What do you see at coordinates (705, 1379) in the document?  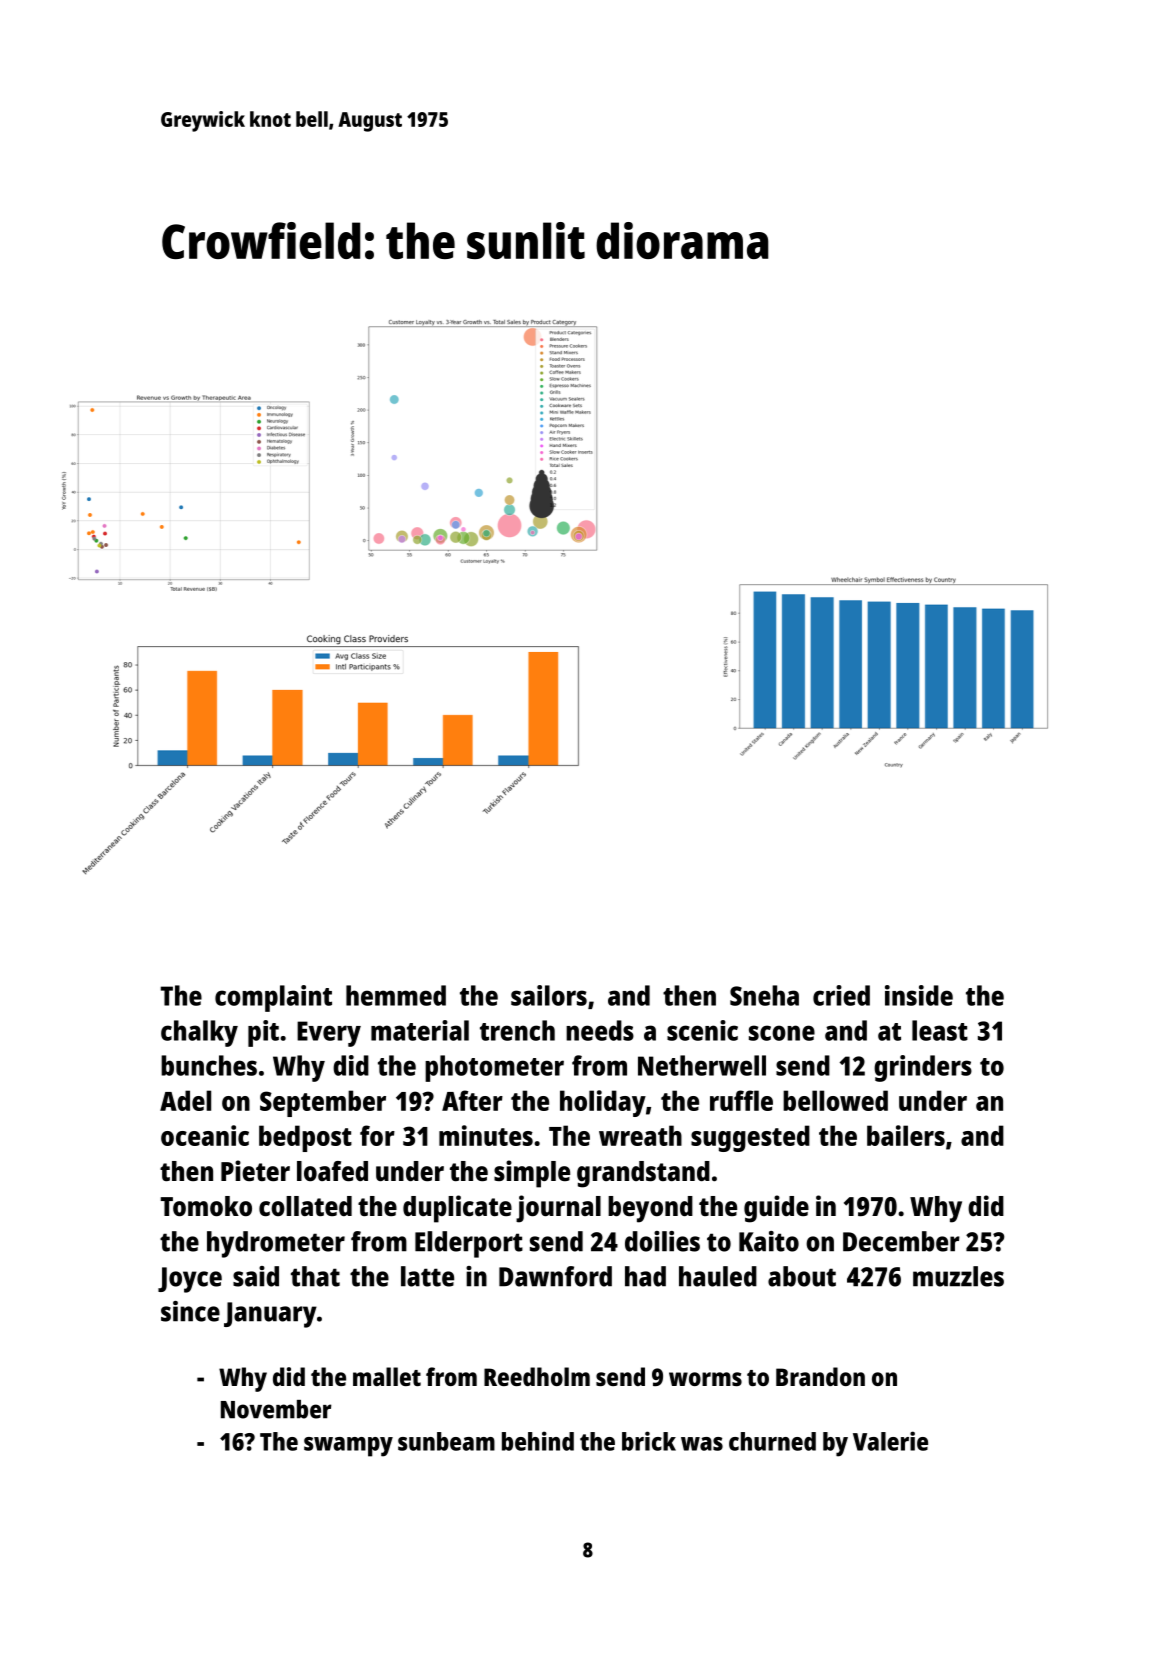 I see `worms` at bounding box center [705, 1379].
